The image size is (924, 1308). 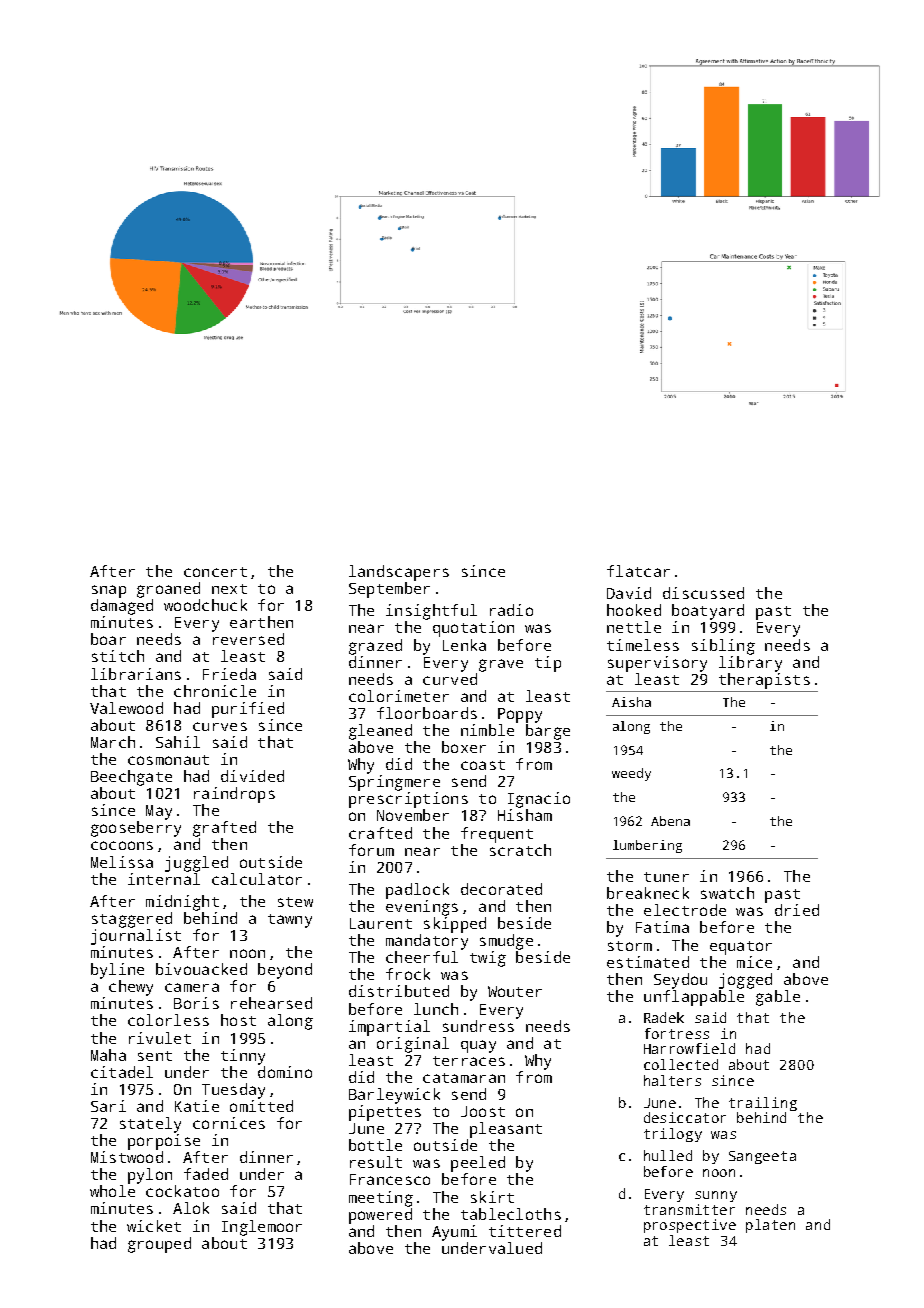 I want to click on gable, so click(x=778, y=998).
